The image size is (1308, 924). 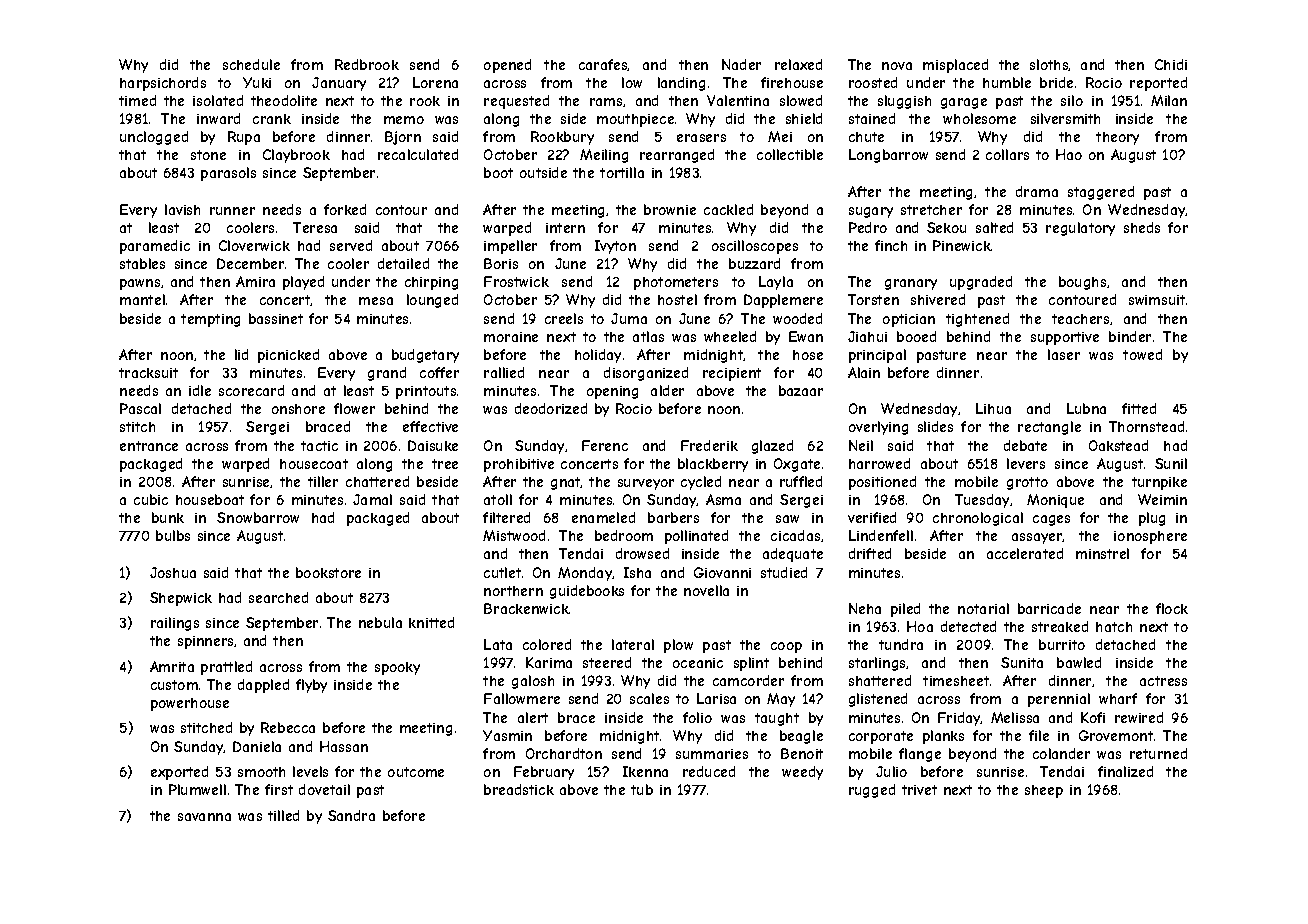 What do you see at coordinates (339, 84) in the document?
I see `January` at bounding box center [339, 84].
